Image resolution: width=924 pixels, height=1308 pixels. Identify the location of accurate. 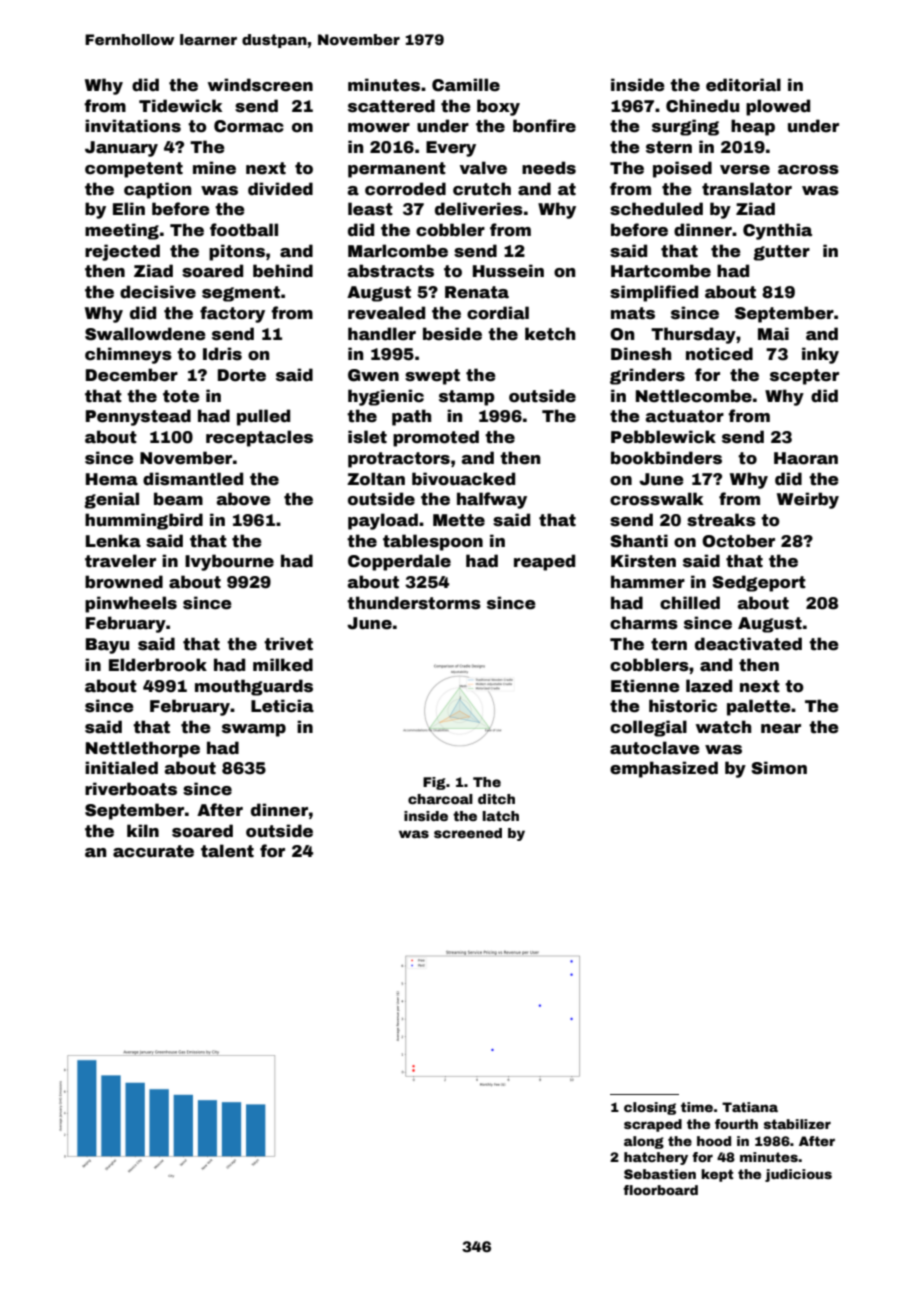
(153, 851).
